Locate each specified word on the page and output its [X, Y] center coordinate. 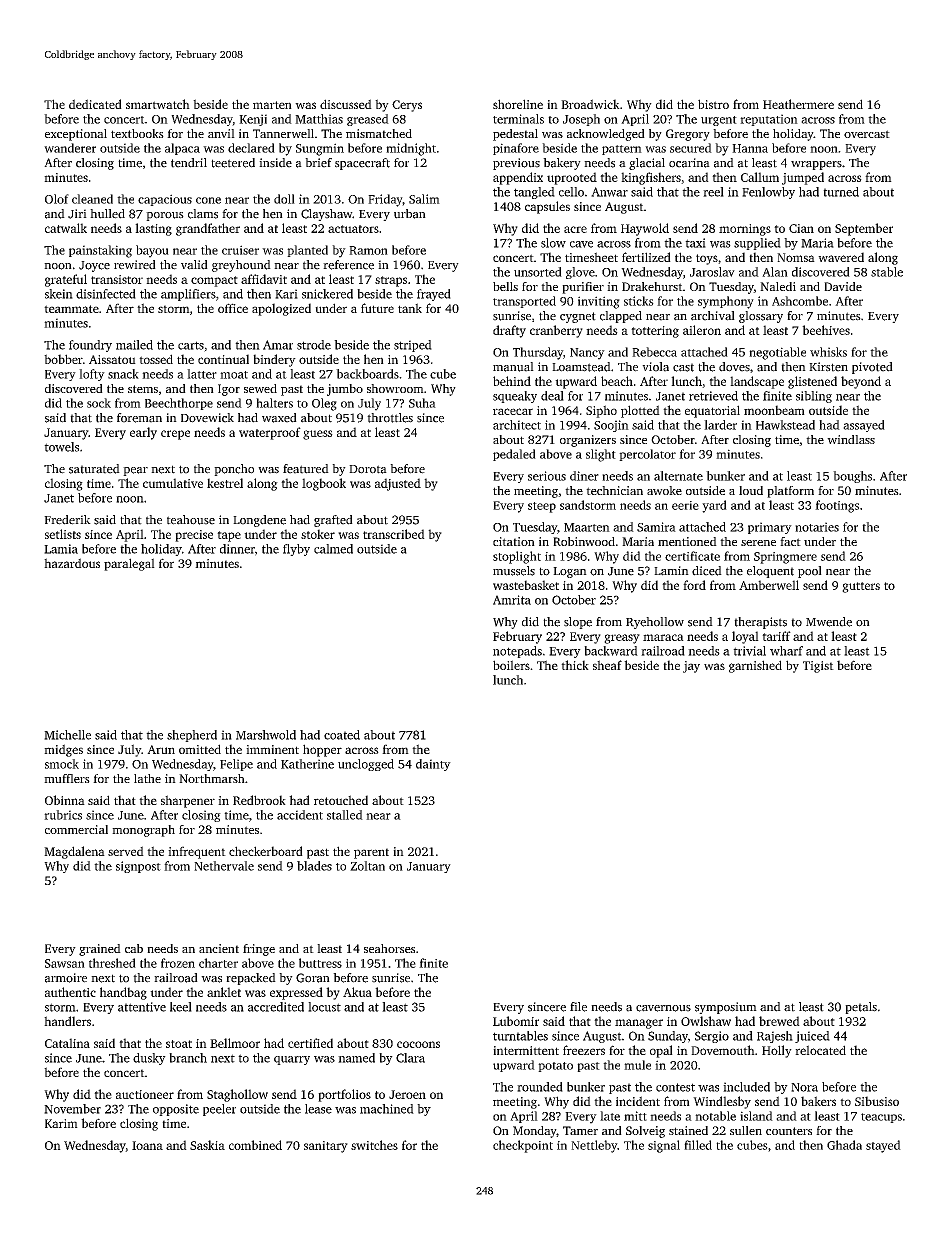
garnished [755, 666]
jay [691, 667]
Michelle [67, 735]
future [377, 308]
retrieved [713, 396]
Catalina [67, 1043]
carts [191, 345]
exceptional [76, 135]
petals [861, 1008]
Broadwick [590, 104]
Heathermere [798, 104]
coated [342, 735]
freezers [584, 1050]
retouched [341, 800]
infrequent [197, 852]
